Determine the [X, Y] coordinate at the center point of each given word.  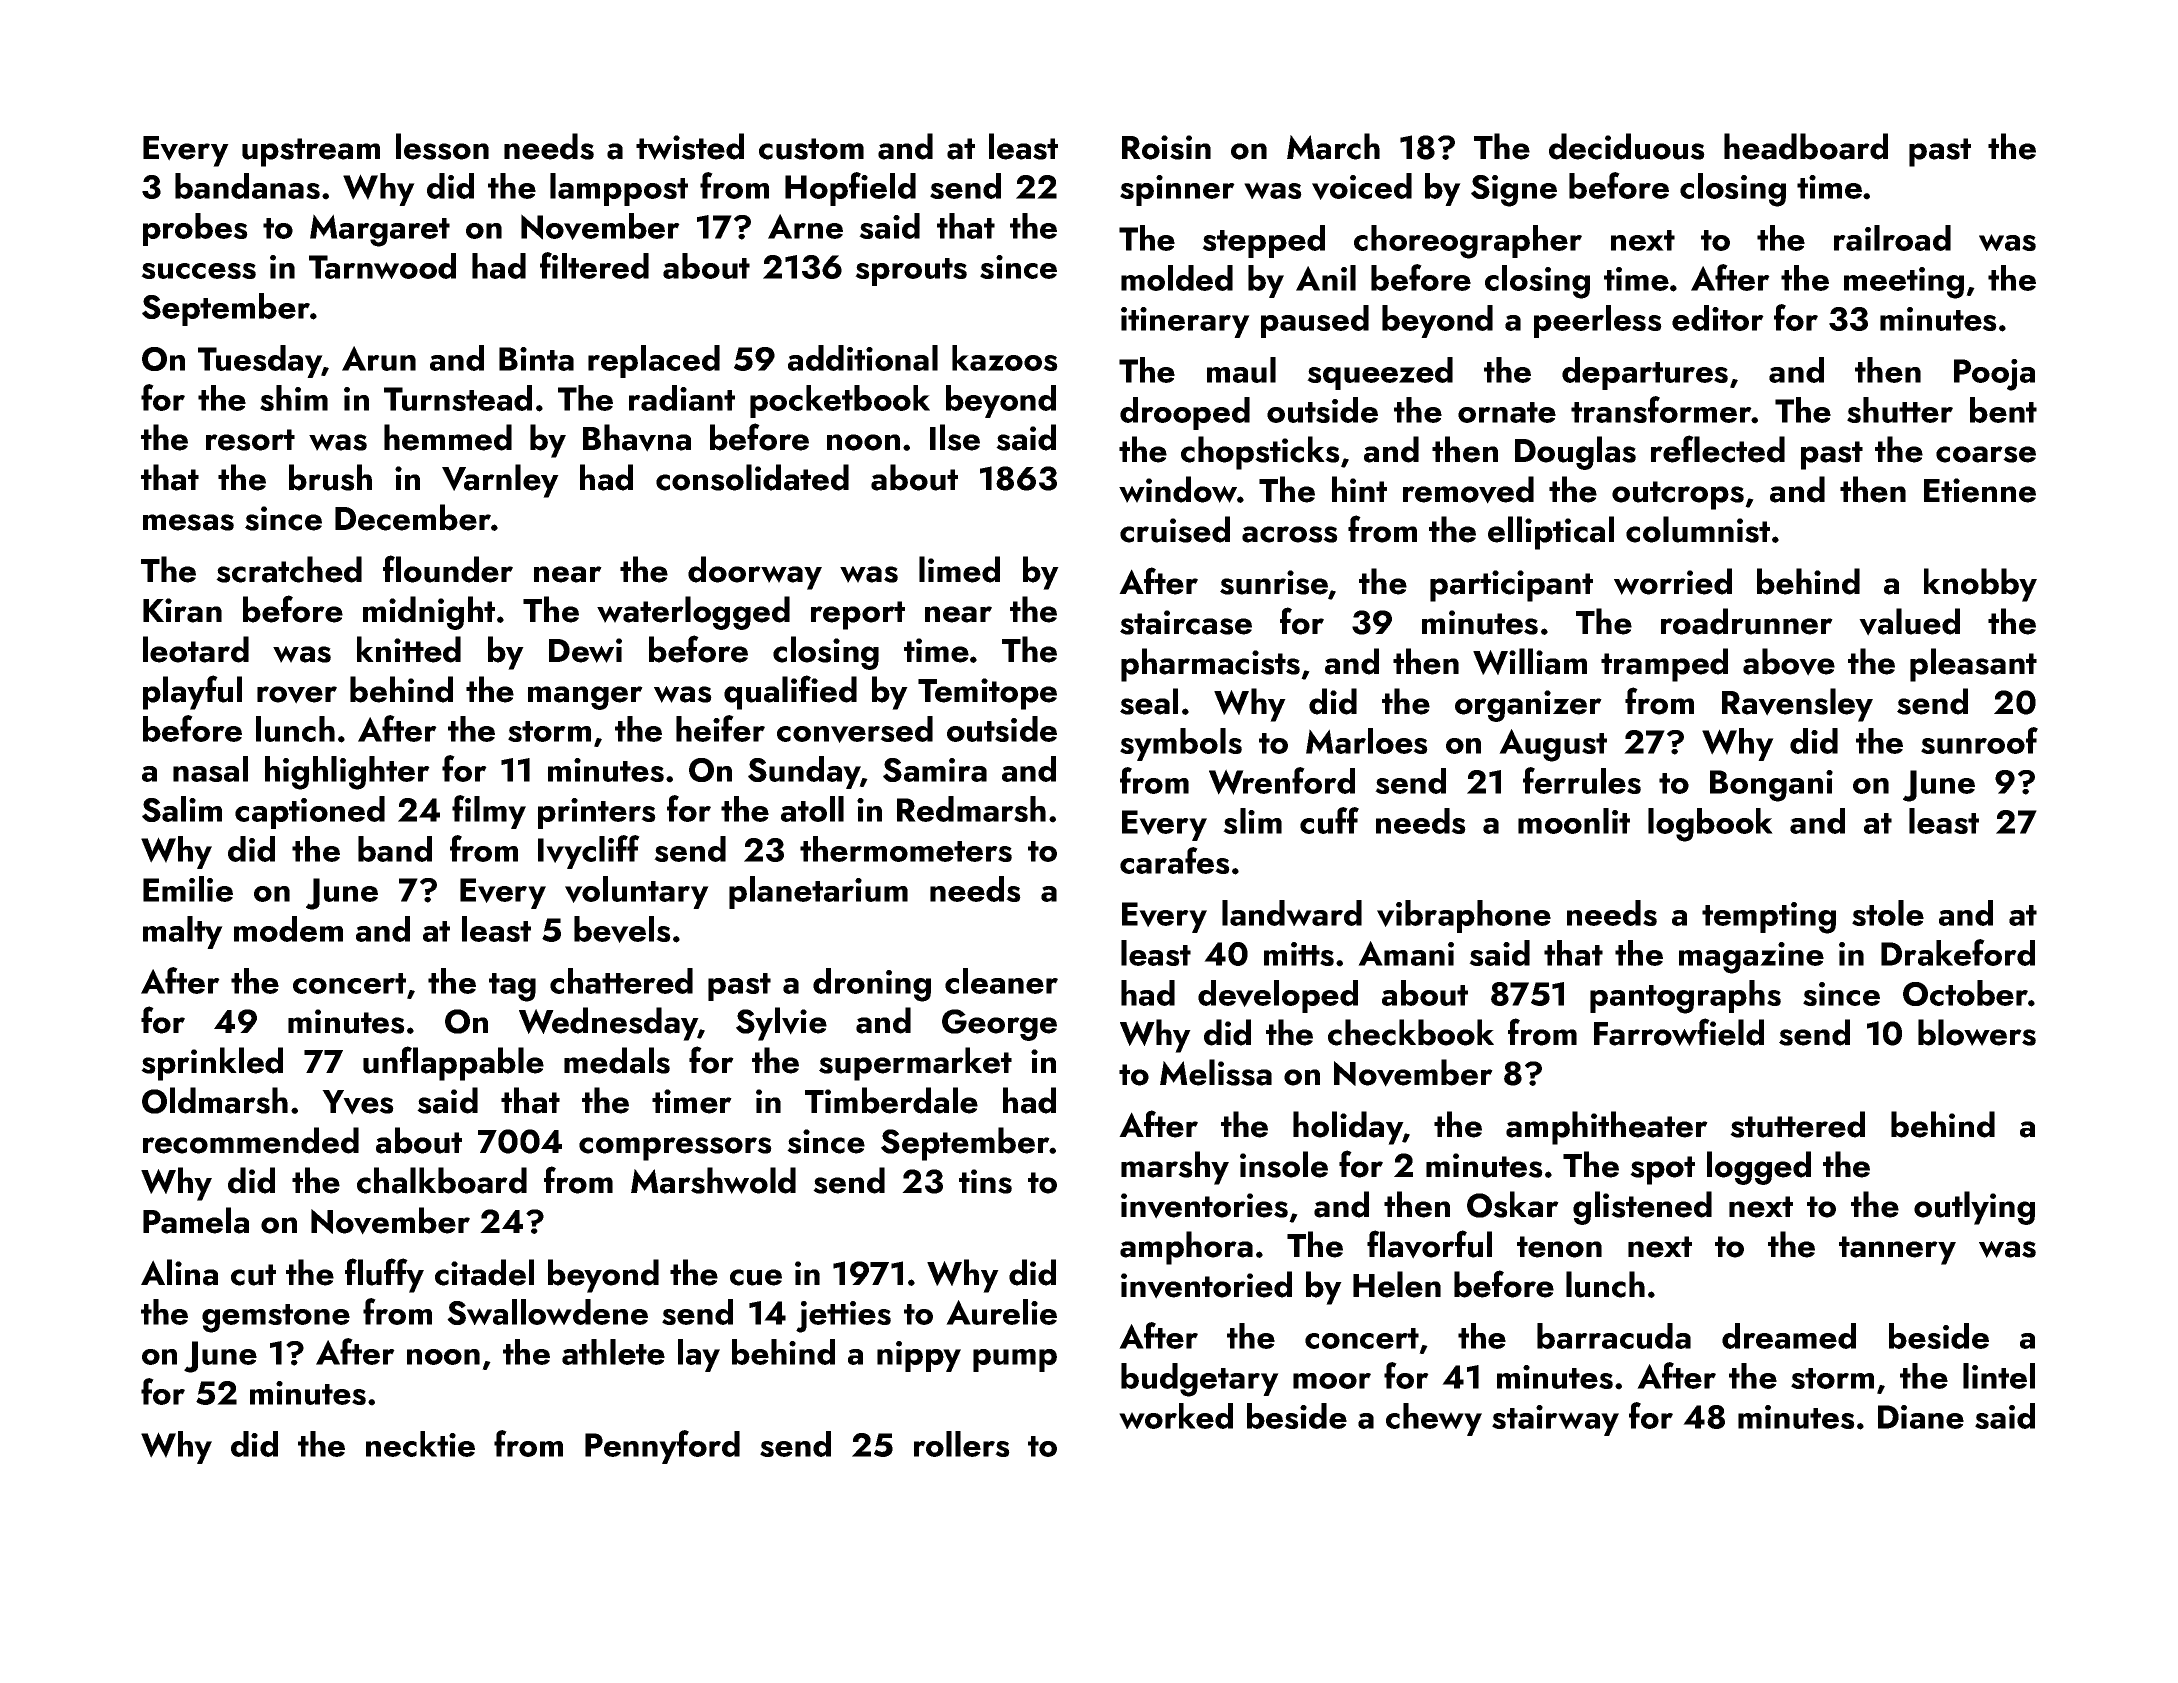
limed [959, 569]
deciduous [1627, 146]
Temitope [987, 694]
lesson [442, 146]
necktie [420, 1444]
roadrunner [1747, 621]
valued [1909, 622]
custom [811, 149]
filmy [489, 812]
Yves [358, 1102]
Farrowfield [1679, 1032]
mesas [188, 522]
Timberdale [891, 1100]
